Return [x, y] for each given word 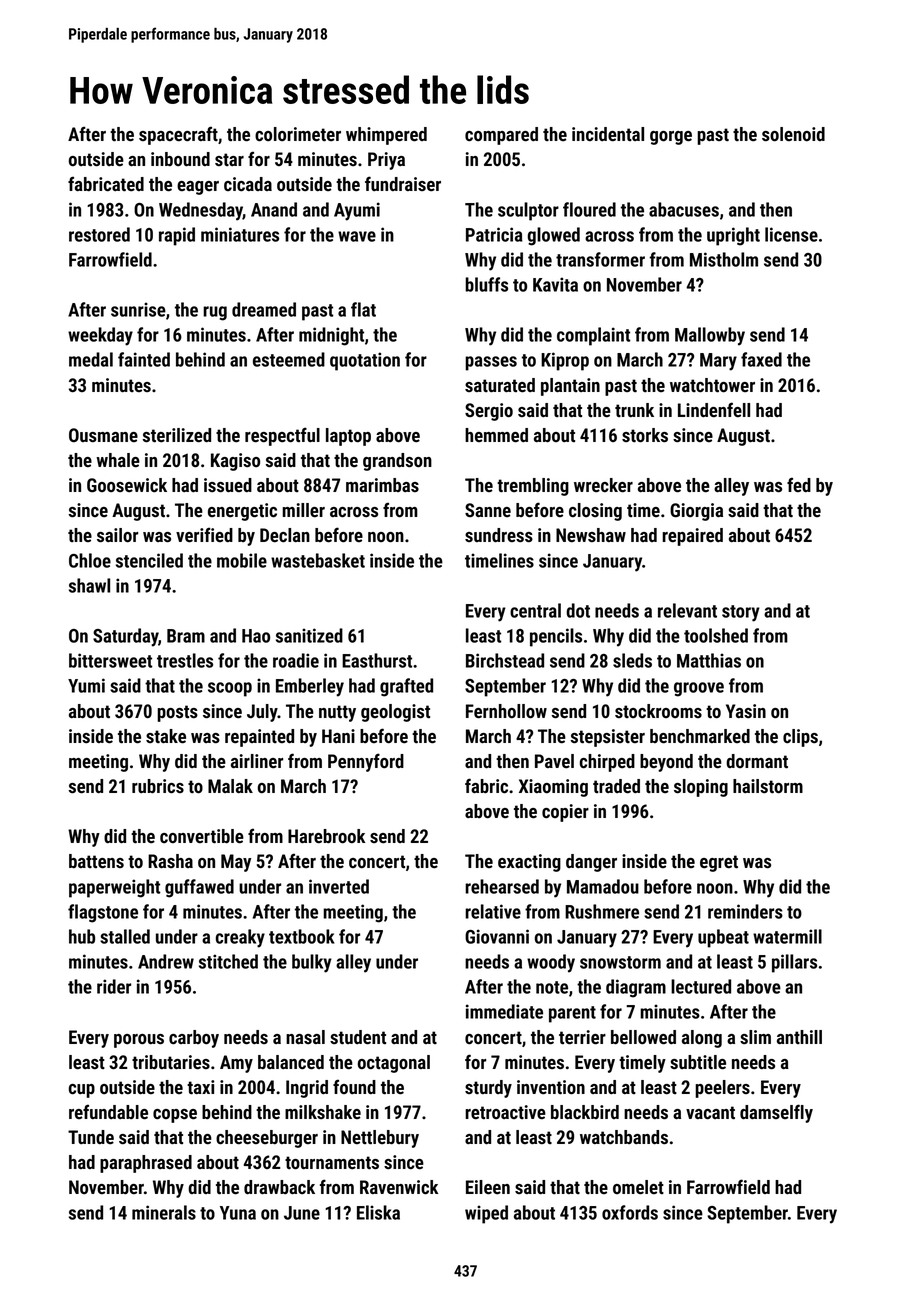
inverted [339, 886]
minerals [164, 1212]
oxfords [630, 1212]
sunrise [138, 309]
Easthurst [377, 660]
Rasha [170, 861]
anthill [799, 1037]
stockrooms [658, 711]
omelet [638, 1187]
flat [363, 309]
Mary [718, 362]
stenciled [149, 560]
